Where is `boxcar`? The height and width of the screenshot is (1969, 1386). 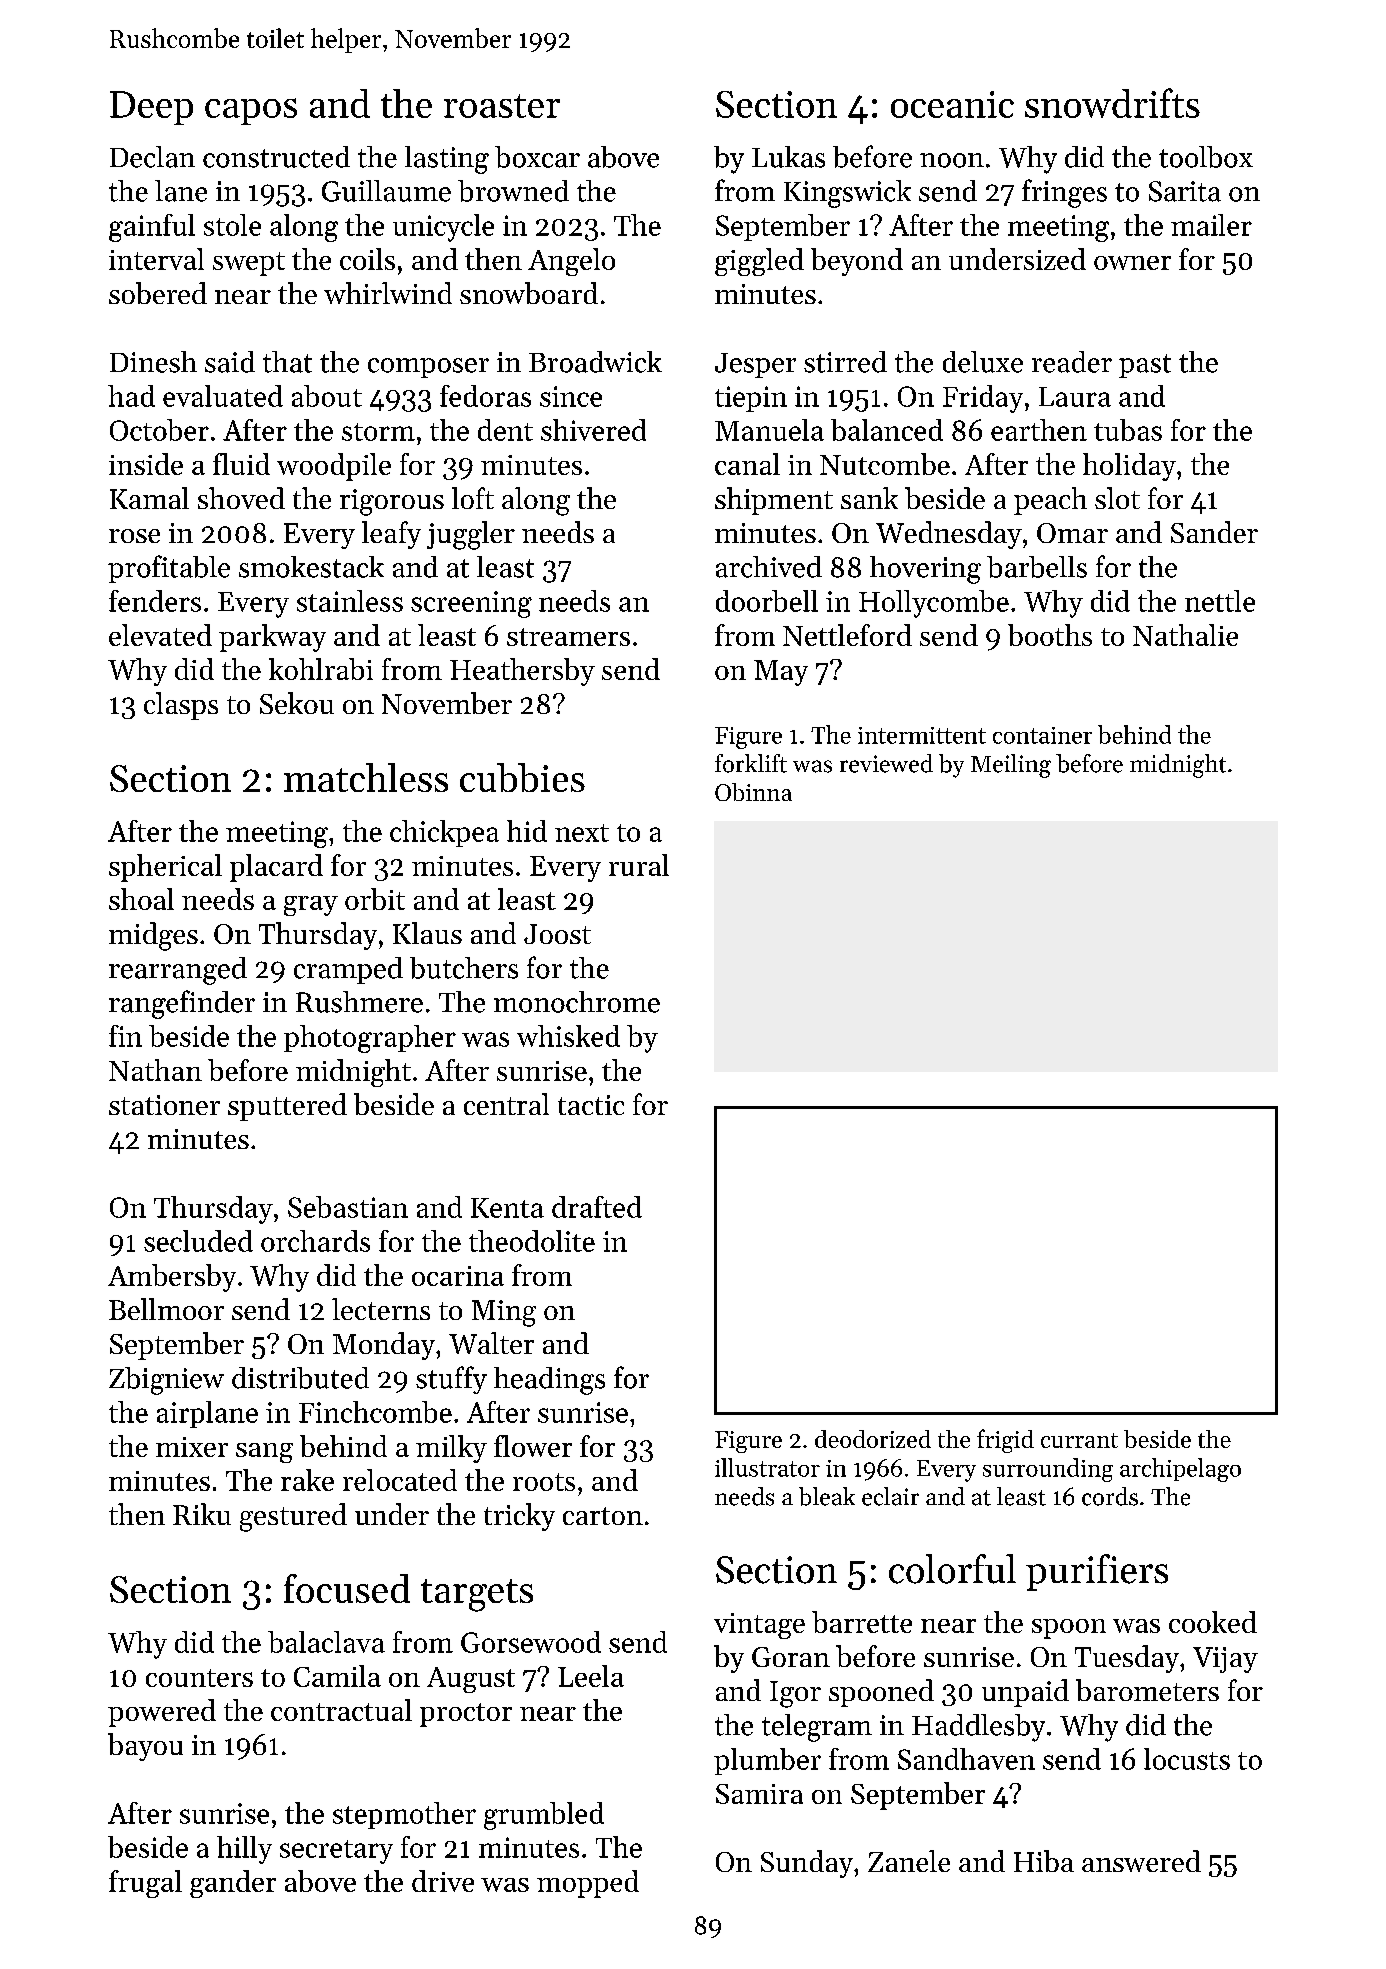 boxcar is located at coordinates (537, 157).
